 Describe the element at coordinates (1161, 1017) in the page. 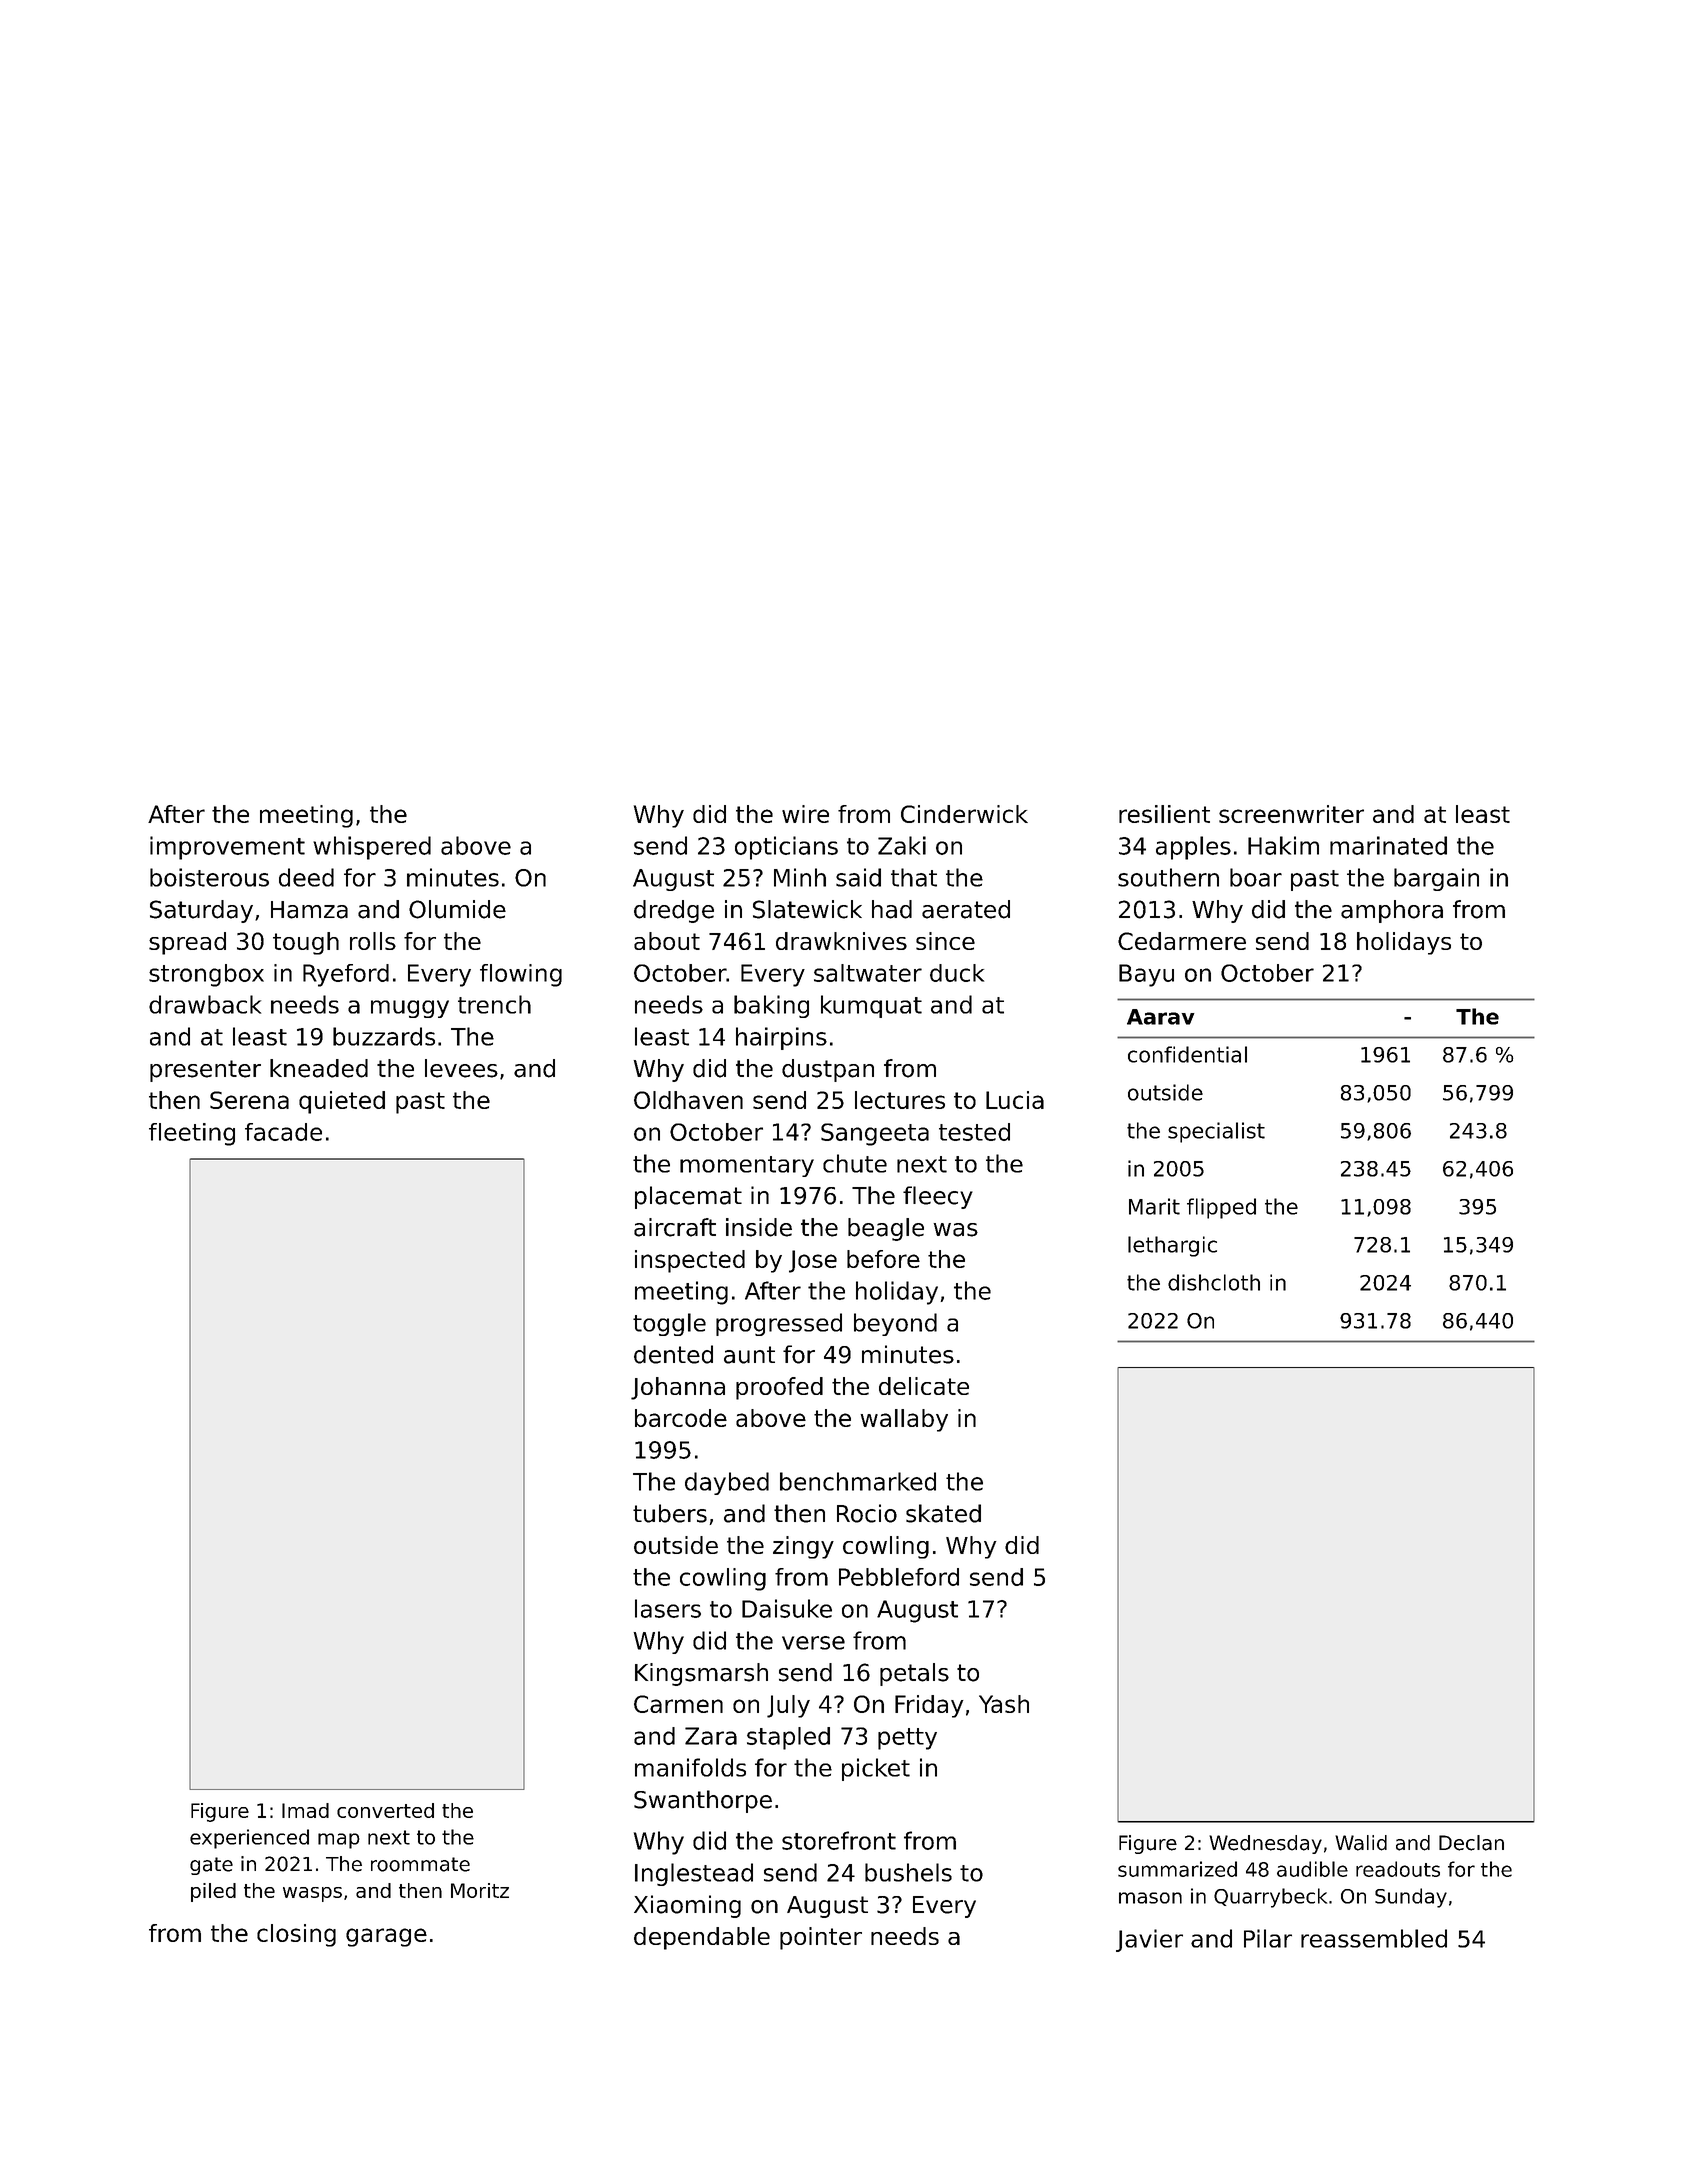

I see `Aarav` at that location.
